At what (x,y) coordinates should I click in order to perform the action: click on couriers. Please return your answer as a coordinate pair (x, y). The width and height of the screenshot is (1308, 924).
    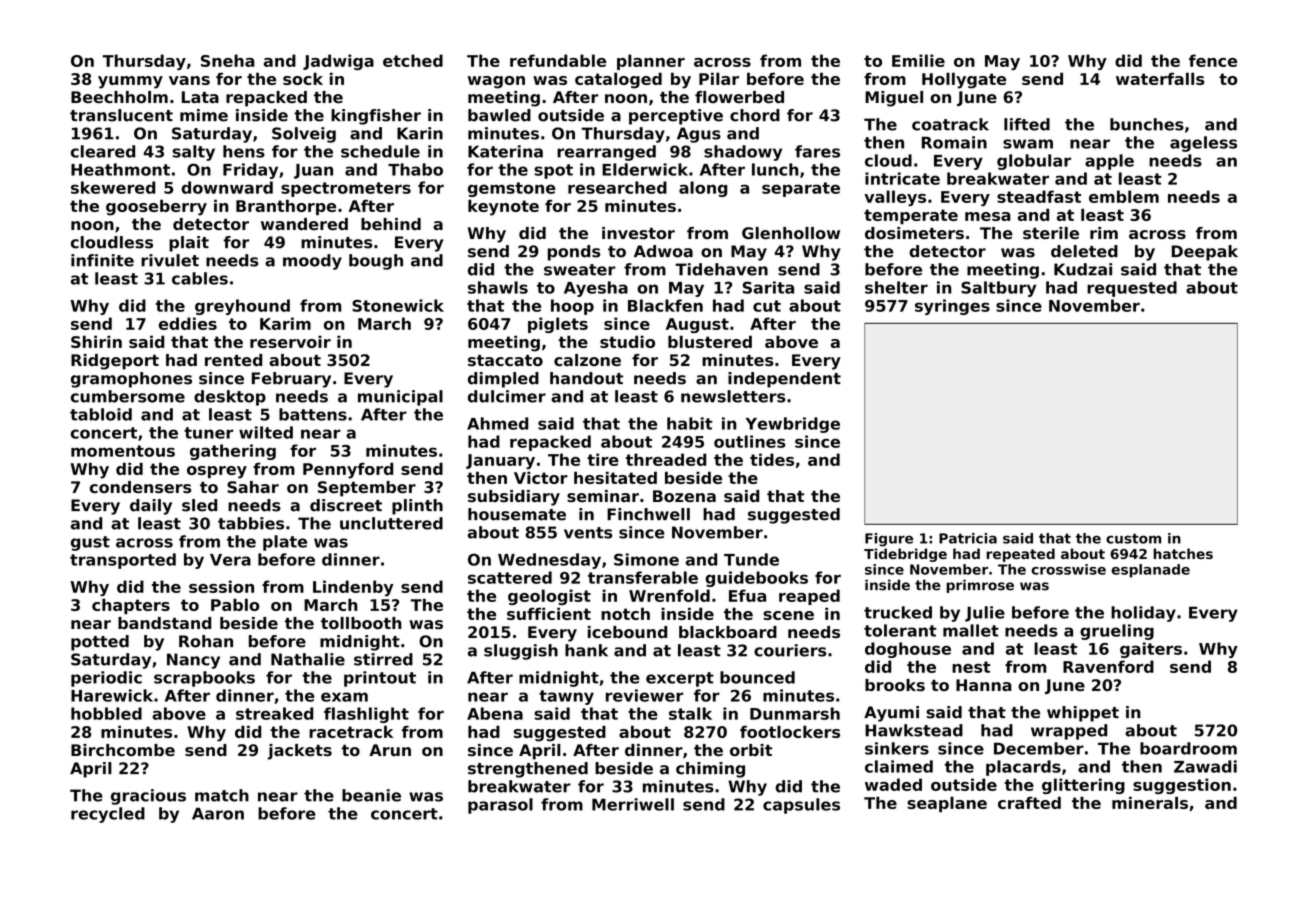
    Looking at the image, I should click on (790, 650).
